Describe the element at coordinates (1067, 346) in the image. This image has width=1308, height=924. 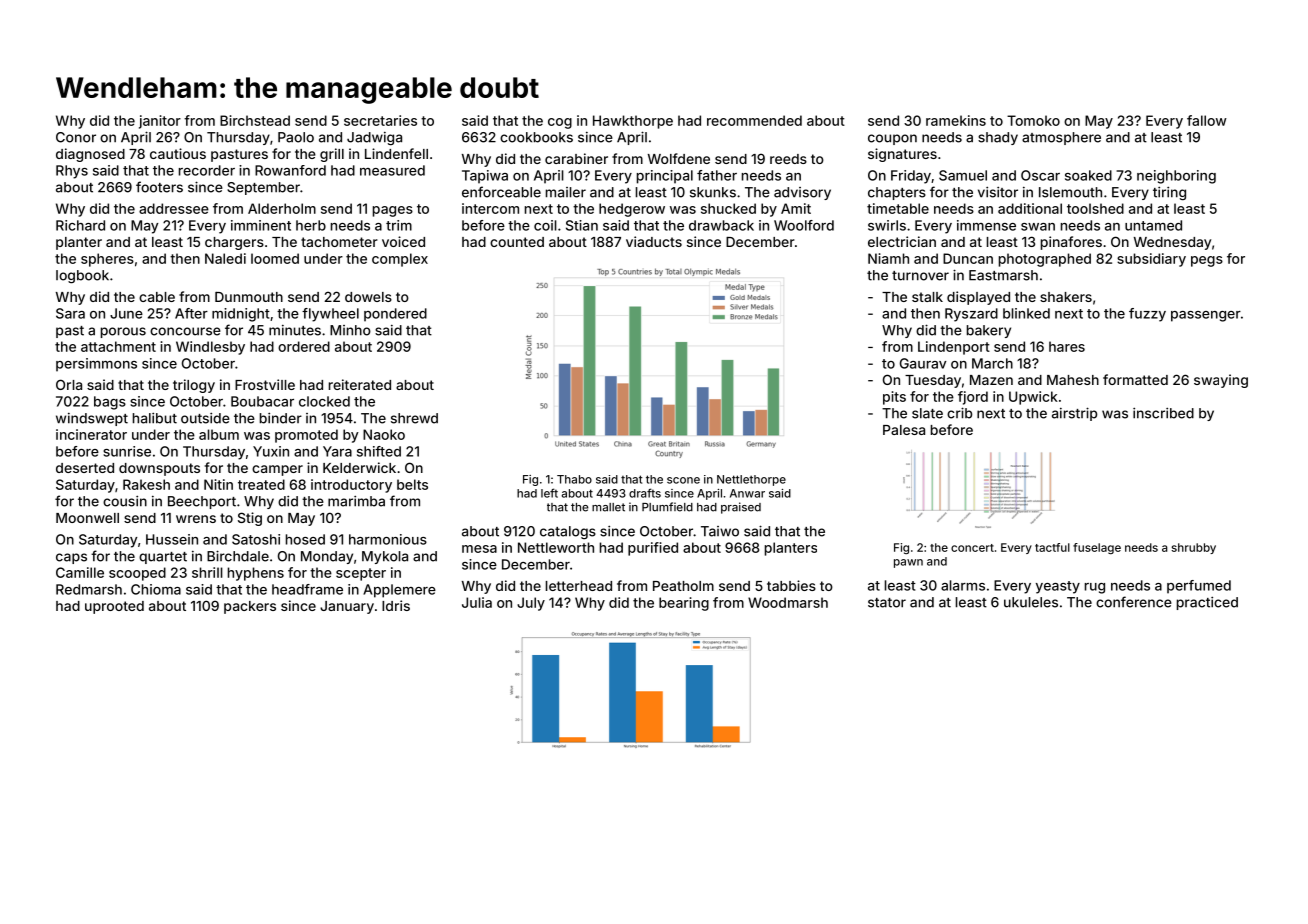
I see `hares` at that location.
